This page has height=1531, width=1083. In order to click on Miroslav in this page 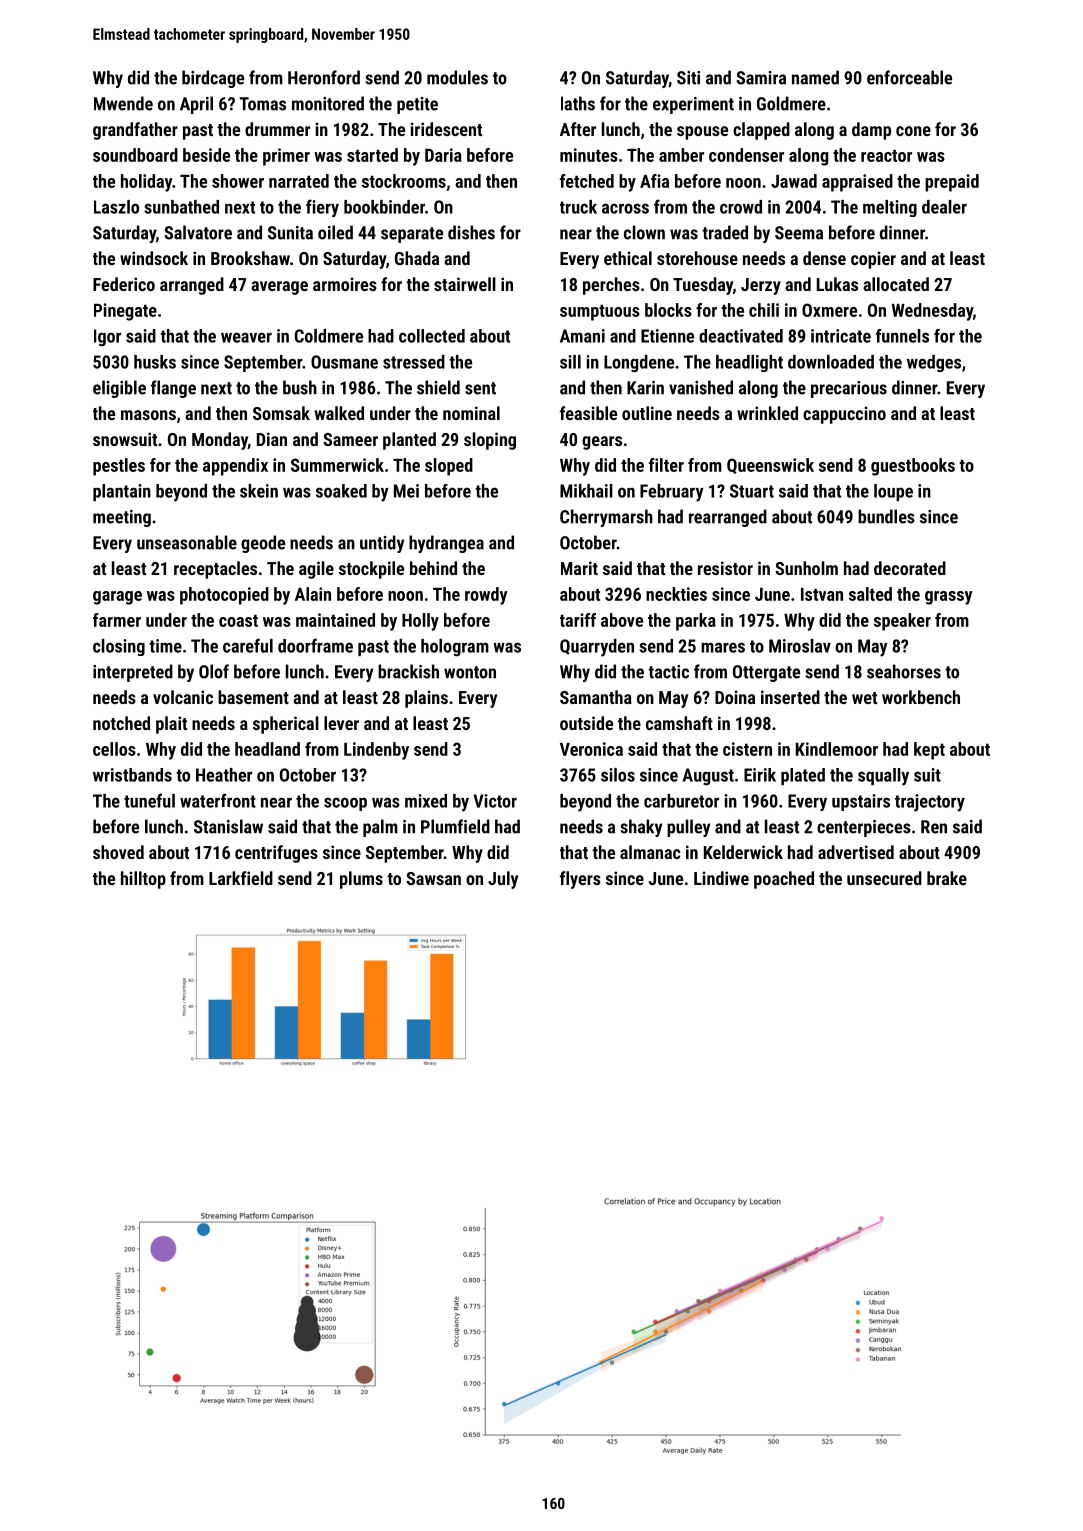, I will do `click(800, 646)`.
